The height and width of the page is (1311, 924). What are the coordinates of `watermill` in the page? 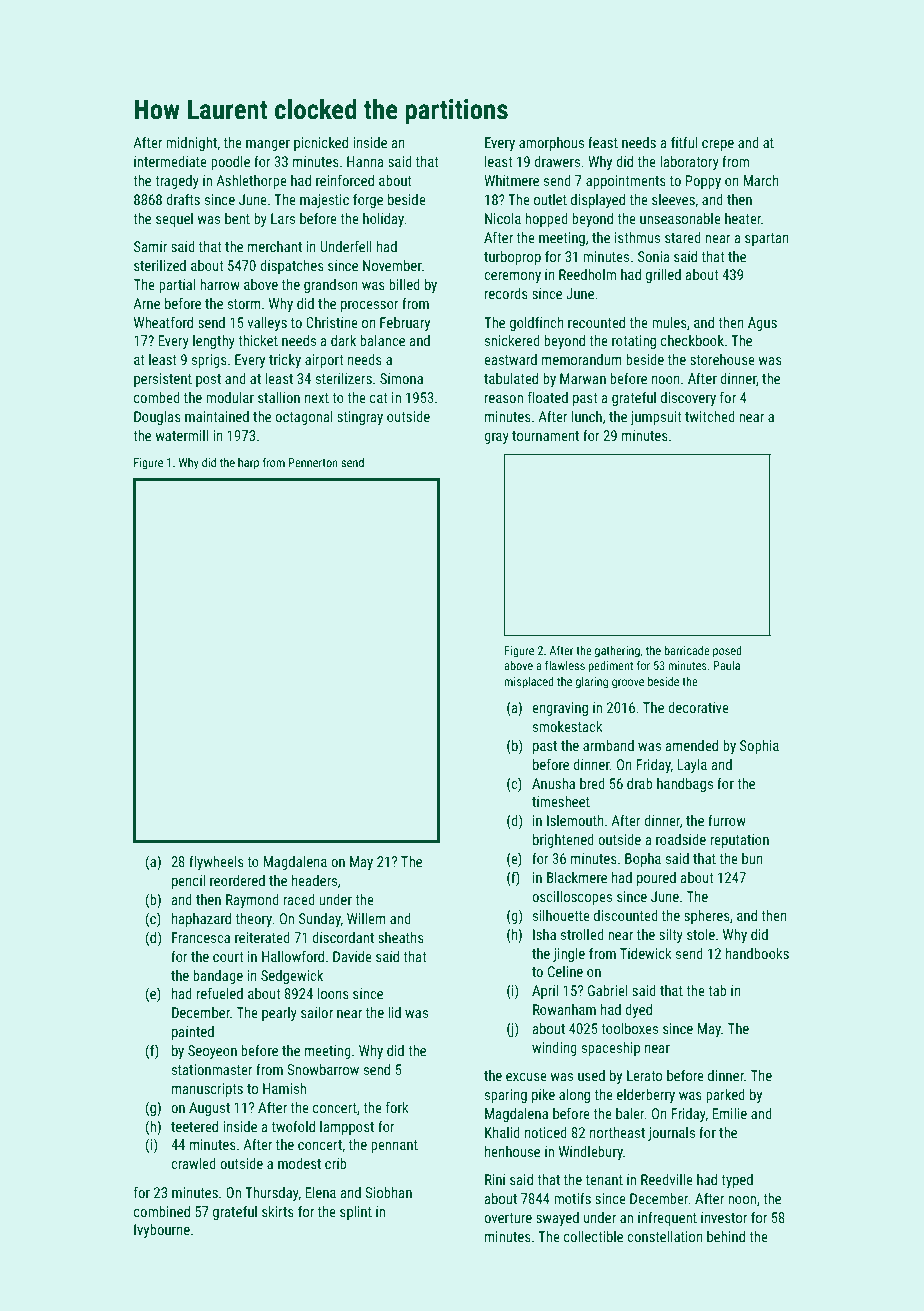 It's located at (181, 435).
